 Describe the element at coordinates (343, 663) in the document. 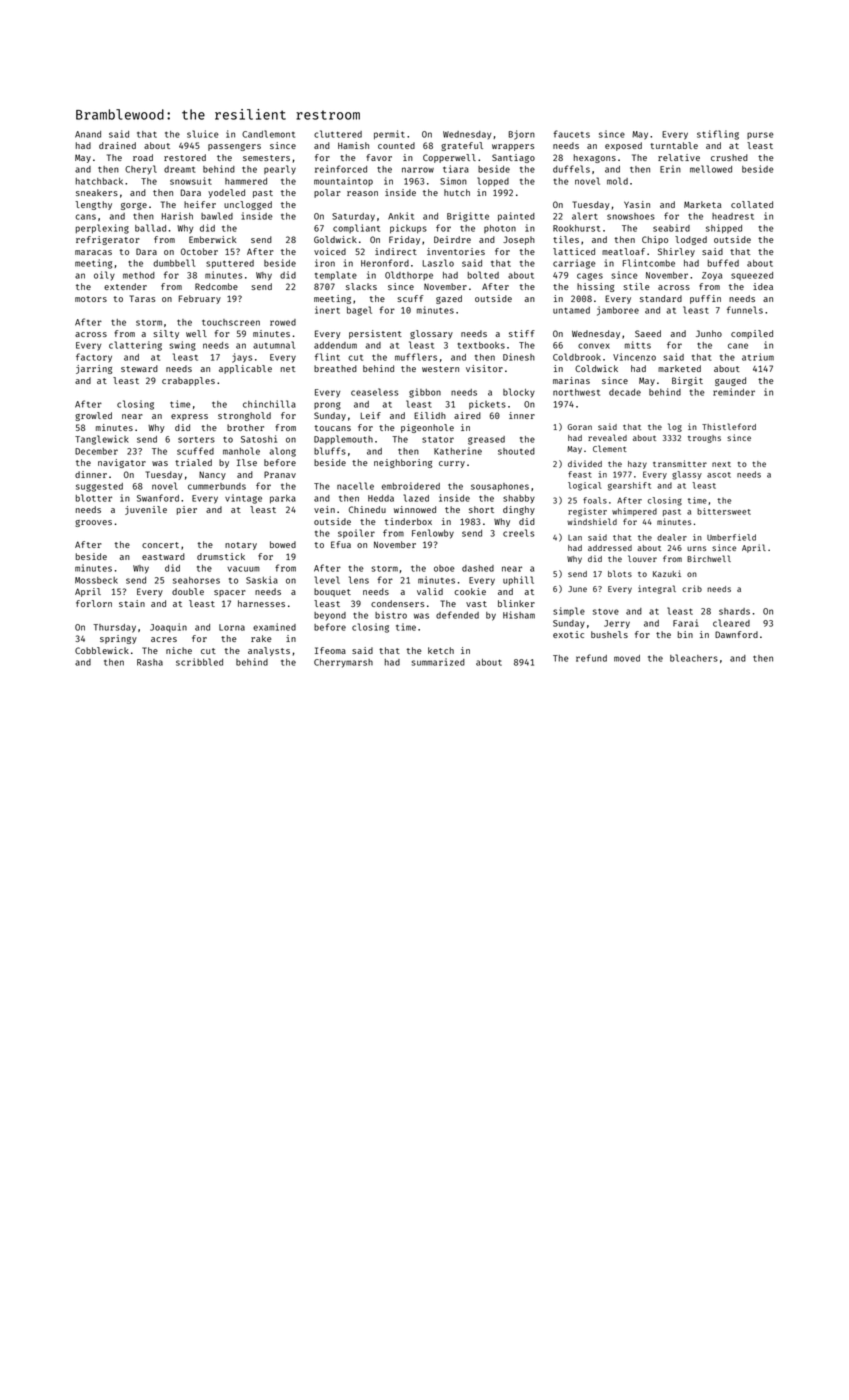

I see `Cherrymarsh` at that location.
